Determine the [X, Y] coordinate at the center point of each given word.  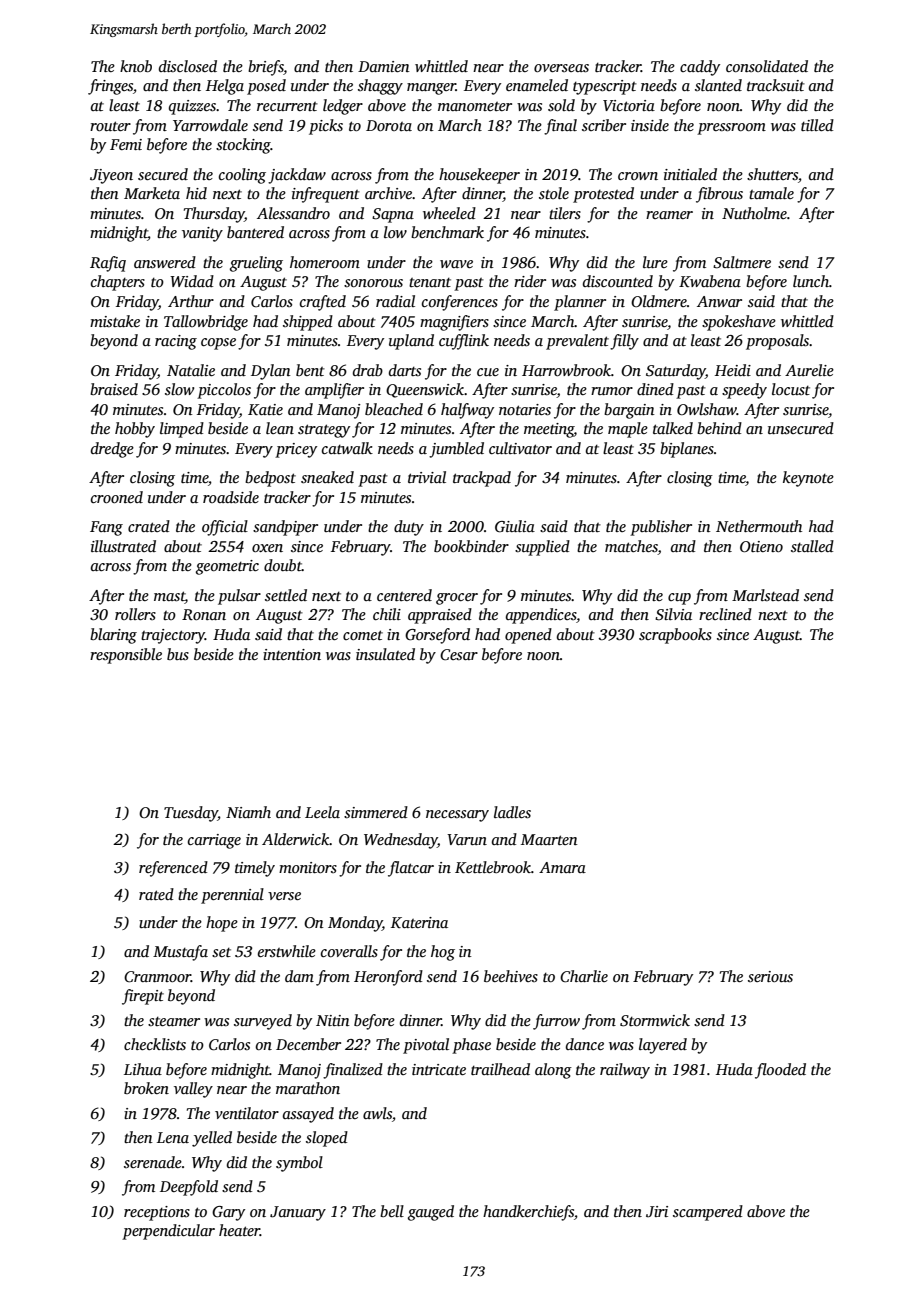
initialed [690, 174]
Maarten [549, 839]
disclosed [188, 66]
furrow [556, 1022]
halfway [467, 411]
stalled [812, 546]
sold [561, 105]
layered [663, 1046]
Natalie [191, 370]
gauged [431, 1213]
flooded [780, 1071]
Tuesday [191, 814]
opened [528, 636]
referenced [173, 869]
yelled [212, 1139]
